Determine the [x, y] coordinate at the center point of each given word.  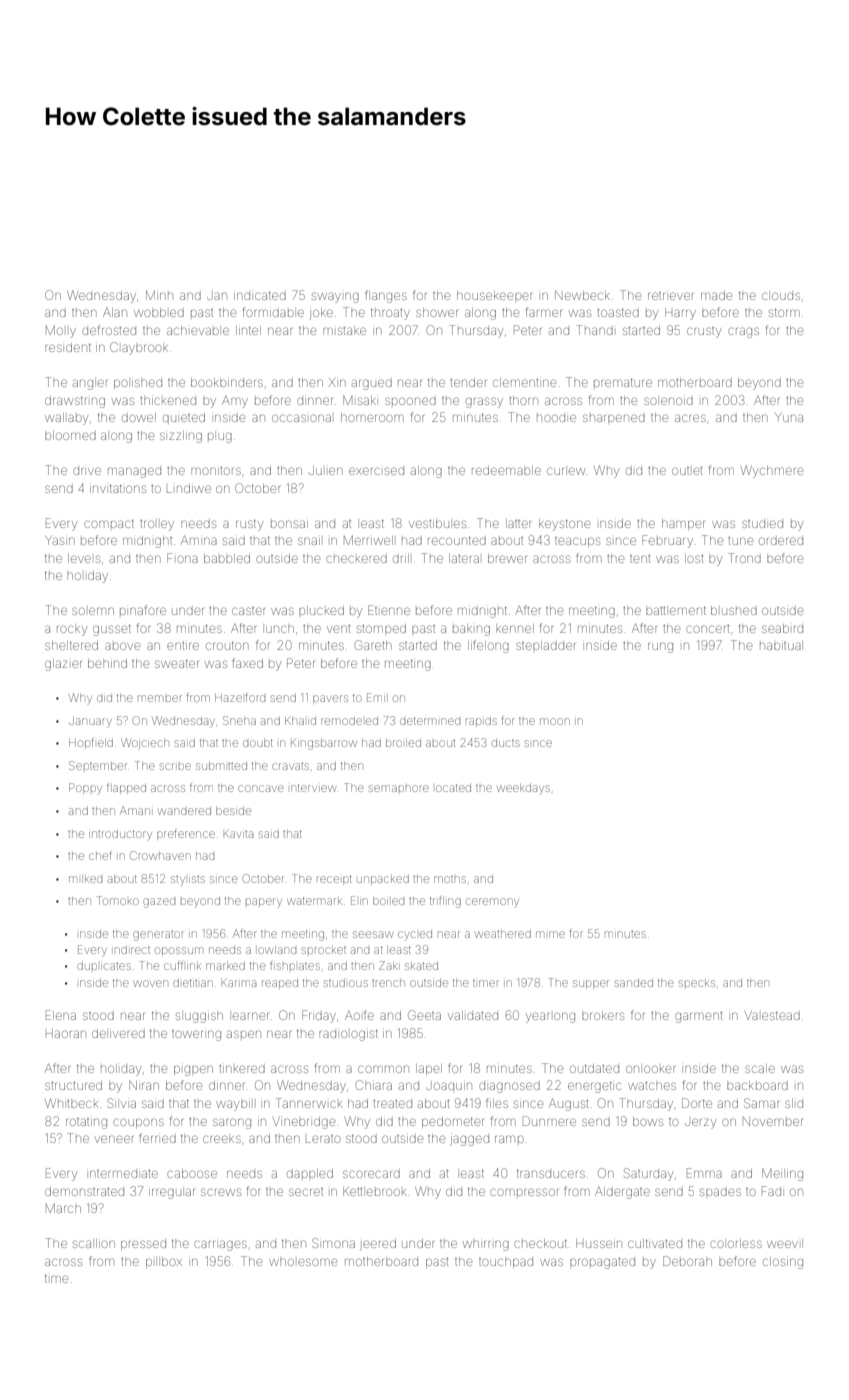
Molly [61, 331]
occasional [301, 418]
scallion [94, 1243]
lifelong [488, 646]
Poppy [85, 788]
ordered [781, 541]
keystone [564, 525]
